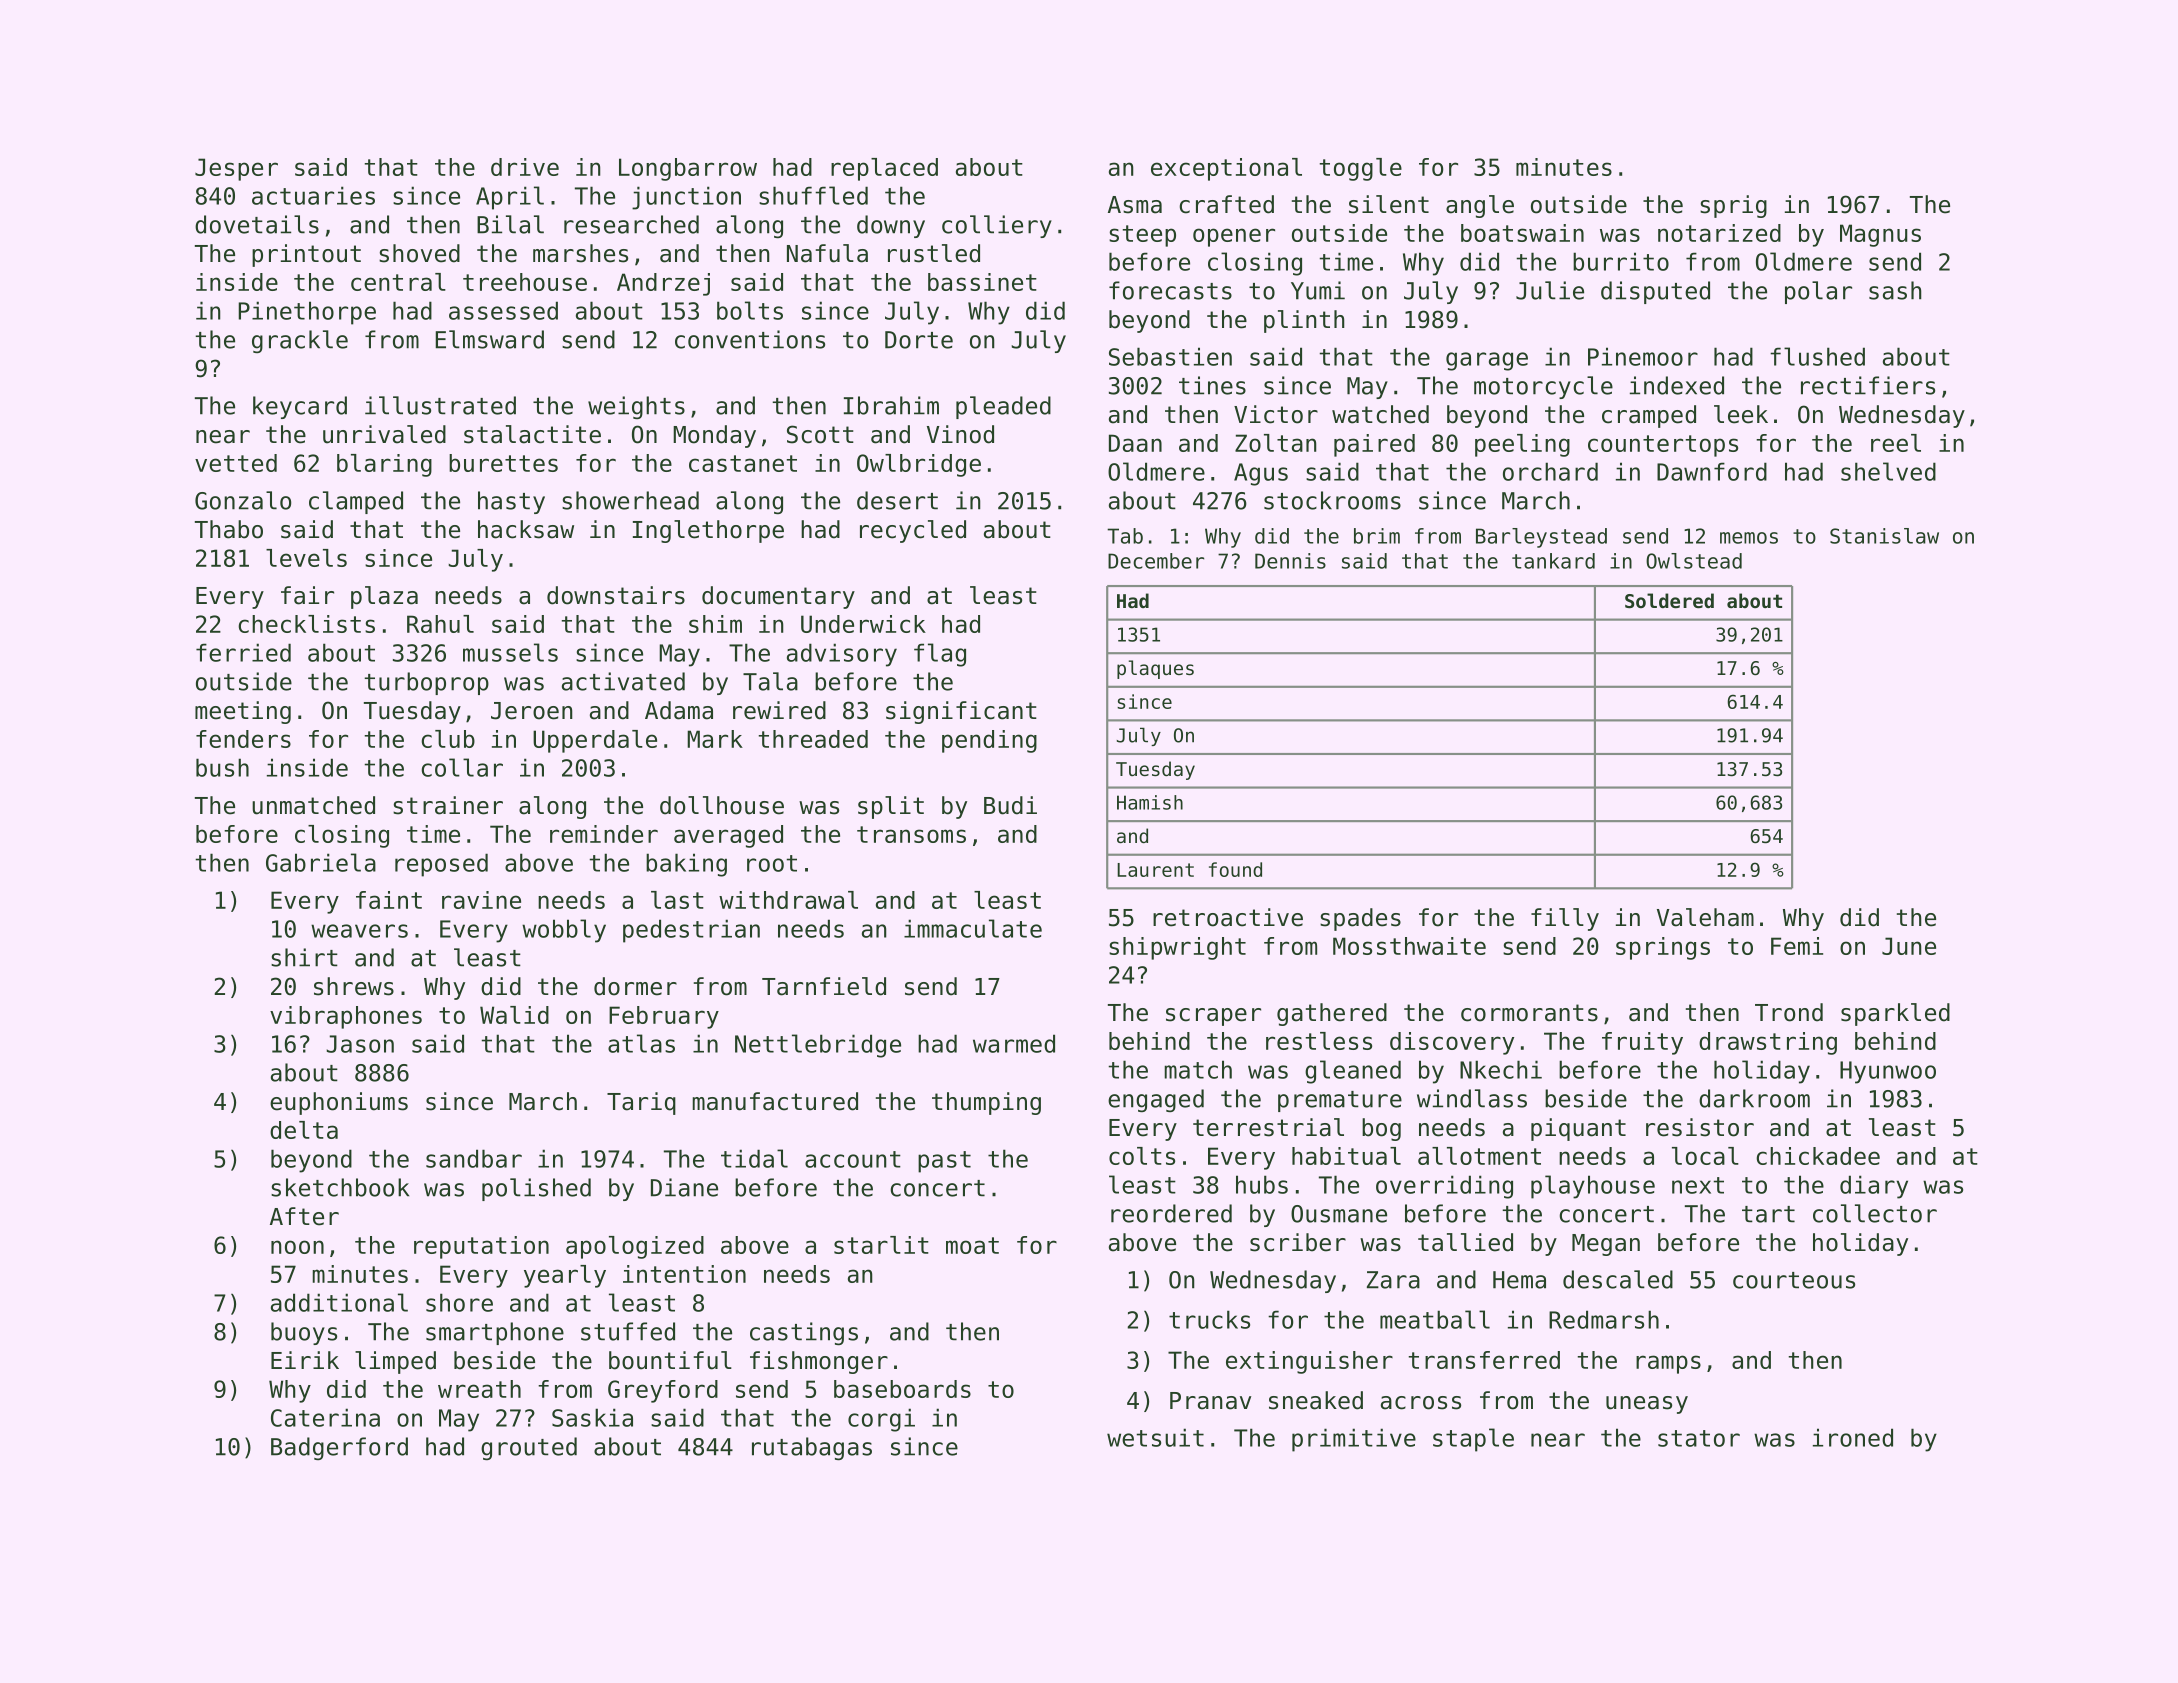 Image resolution: width=2178 pixels, height=1683 pixels. I want to click on Vinod, so click(960, 434).
